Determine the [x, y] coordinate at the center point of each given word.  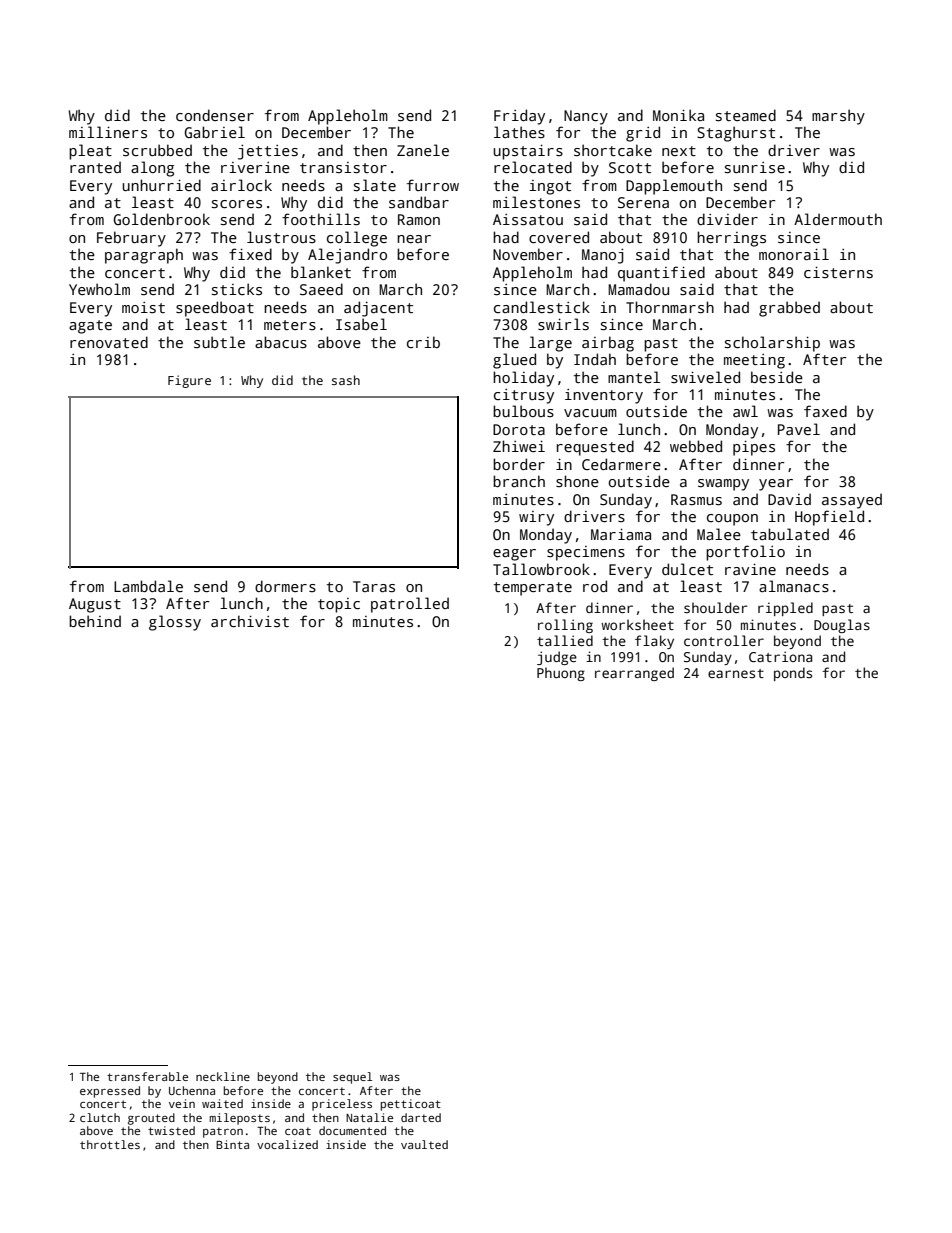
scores [237, 204]
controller [724, 640]
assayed [852, 501]
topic [339, 605]
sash [346, 380]
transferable [147, 1076]
